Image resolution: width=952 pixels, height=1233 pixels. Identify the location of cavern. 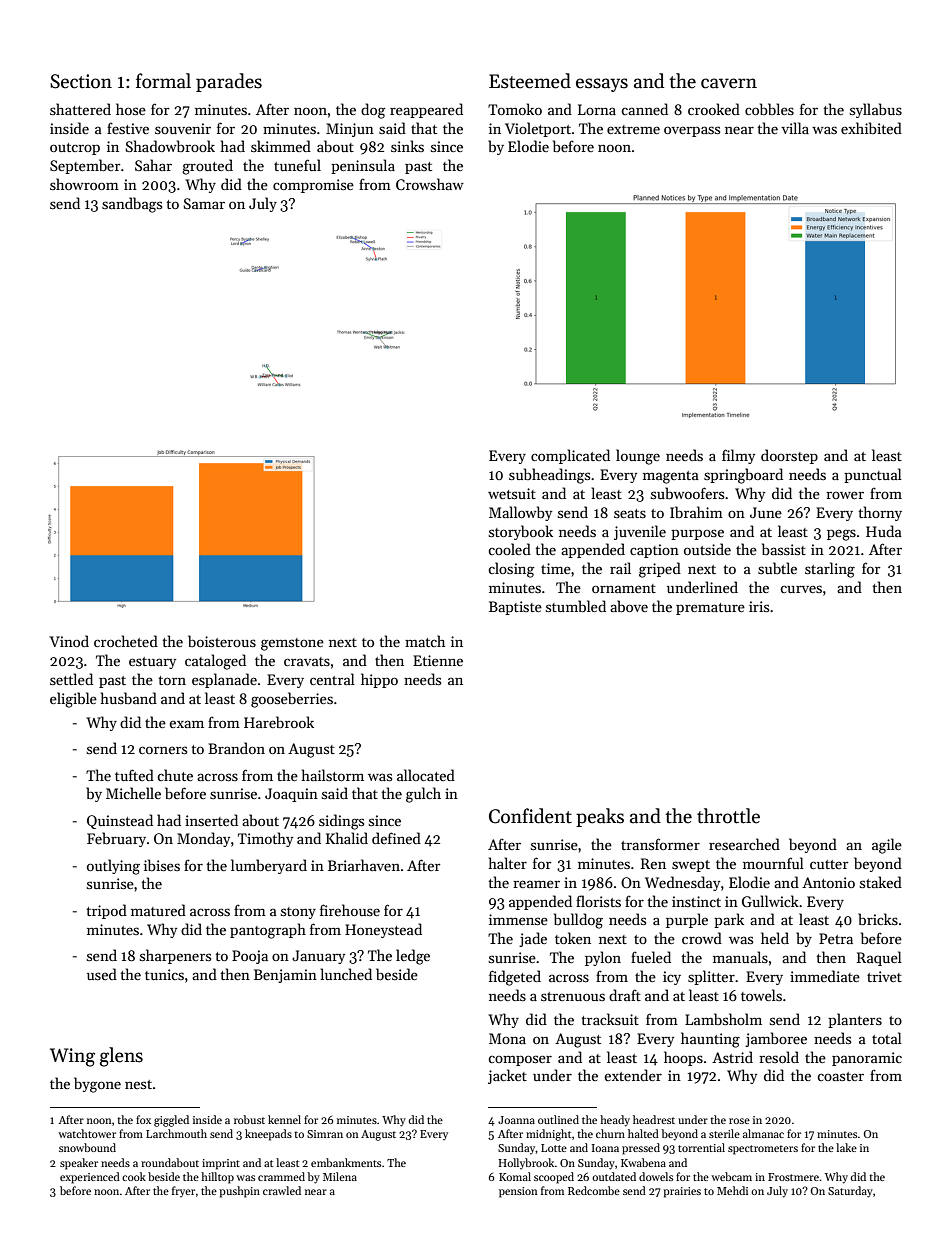
(729, 83).
